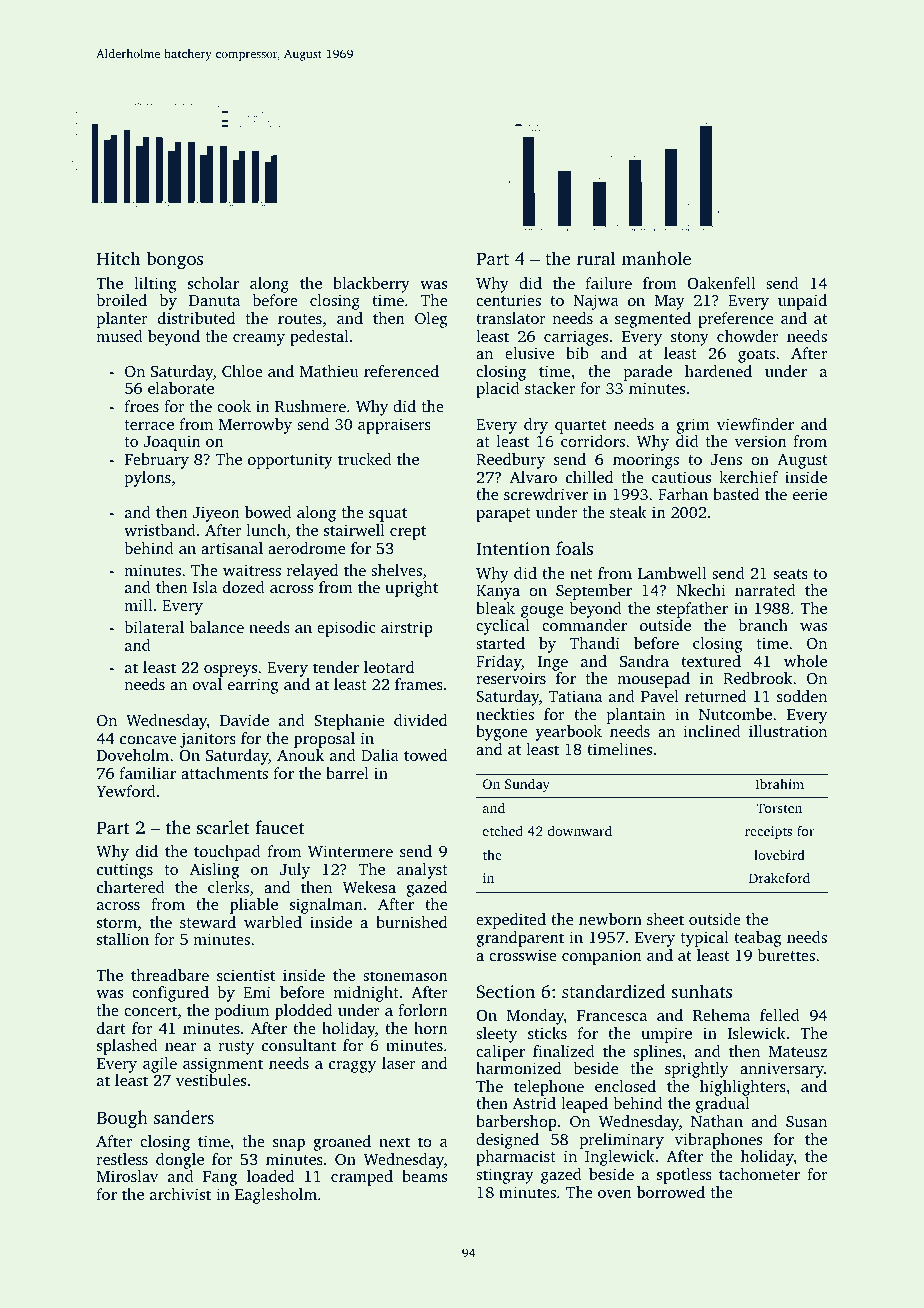 Image resolution: width=924 pixels, height=1308 pixels. Describe the element at coordinates (596, 258) in the page. I see `rural` at that location.
